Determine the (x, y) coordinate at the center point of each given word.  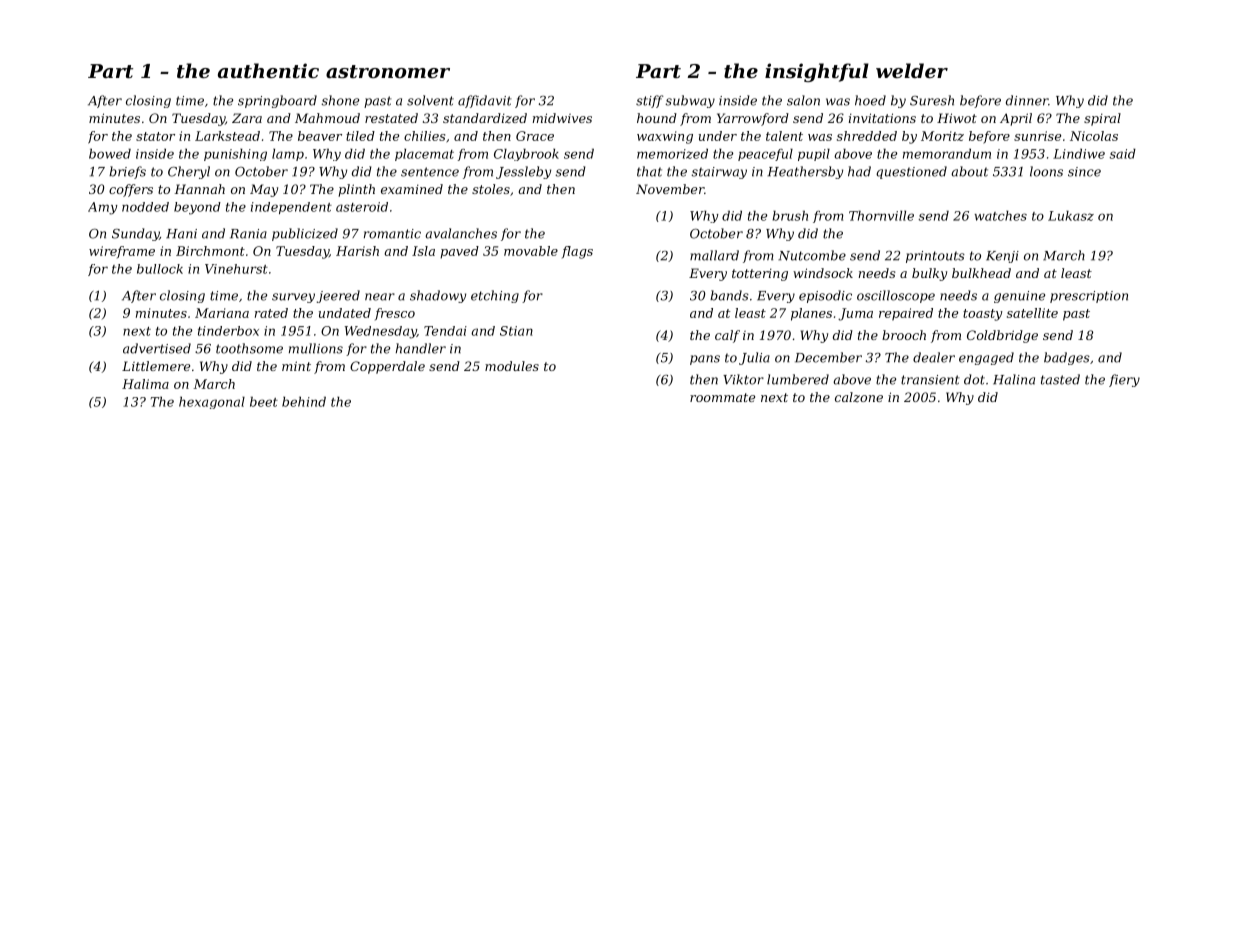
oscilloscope (896, 296)
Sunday (135, 234)
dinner (1027, 100)
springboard (277, 101)
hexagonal (212, 402)
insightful (817, 72)
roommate (722, 397)
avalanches (461, 233)
